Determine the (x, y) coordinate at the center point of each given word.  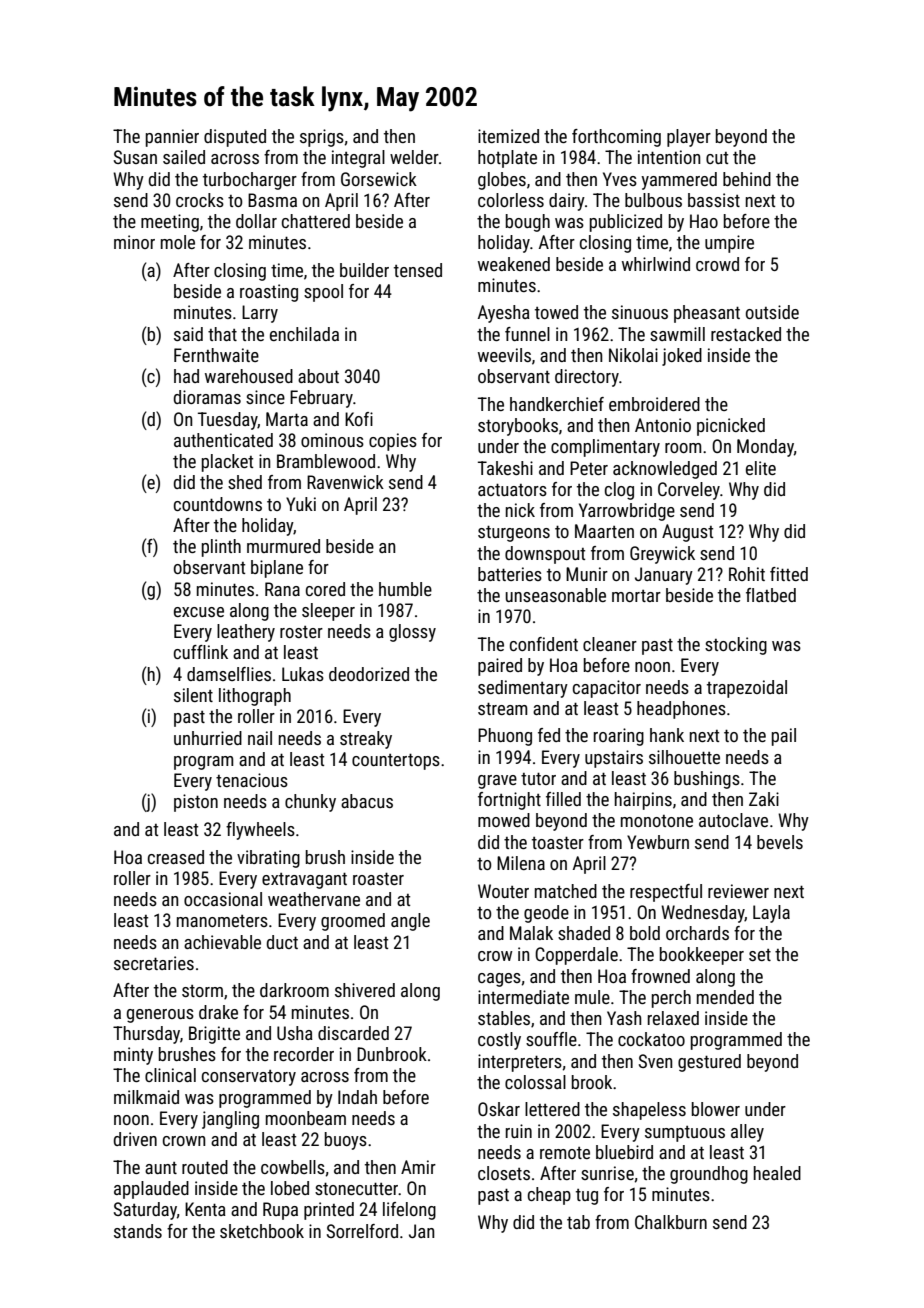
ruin (519, 1131)
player (689, 138)
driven (135, 1139)
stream (502, 708)
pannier (172, 138)
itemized (508, 136)
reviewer (738, 891)
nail (260, 738)
